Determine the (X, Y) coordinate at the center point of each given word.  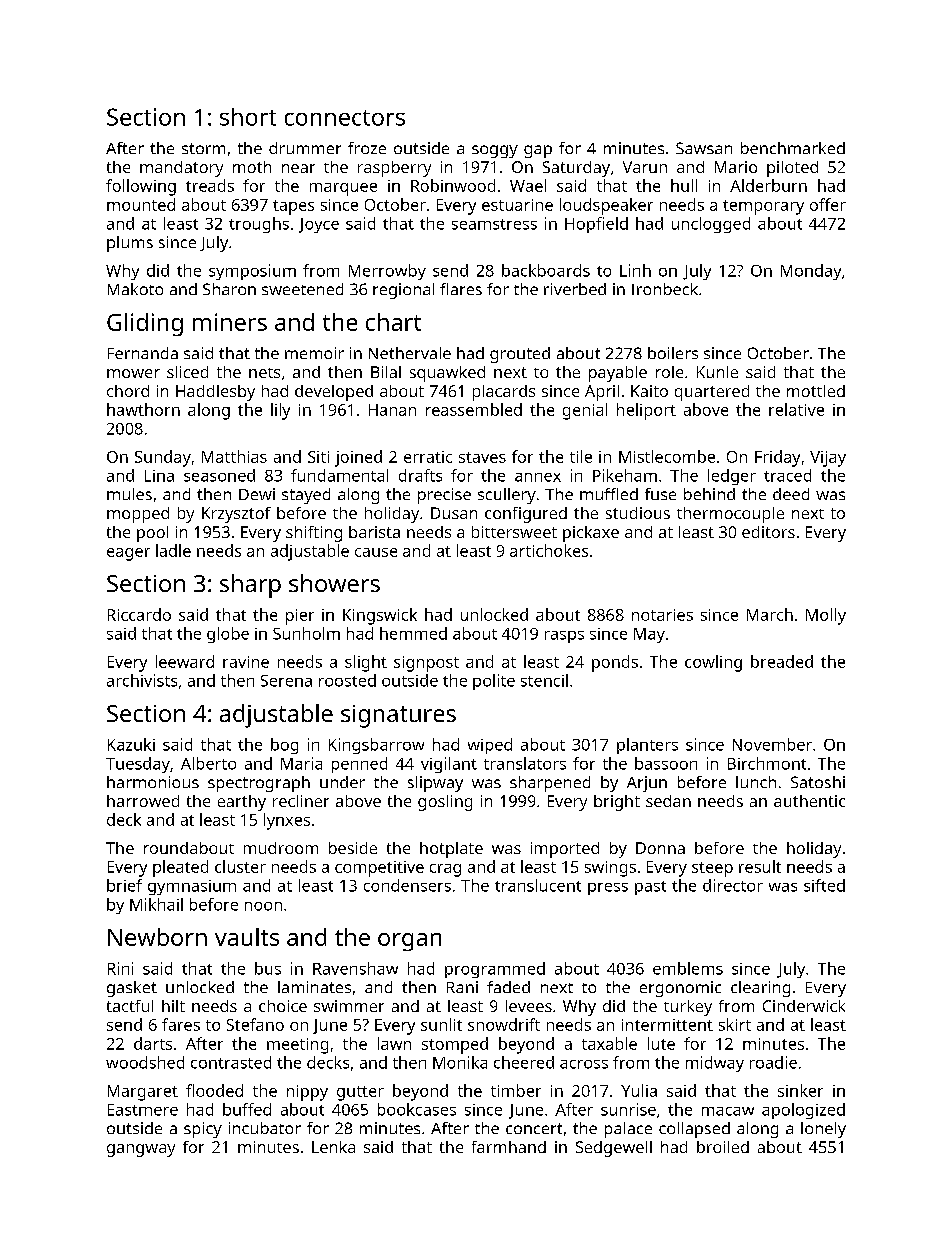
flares (461, 289)
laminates (314, 987)
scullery (507, 496)
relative (796, 409)
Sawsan (704, 148)
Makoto (135, 289)
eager (128, 554)
